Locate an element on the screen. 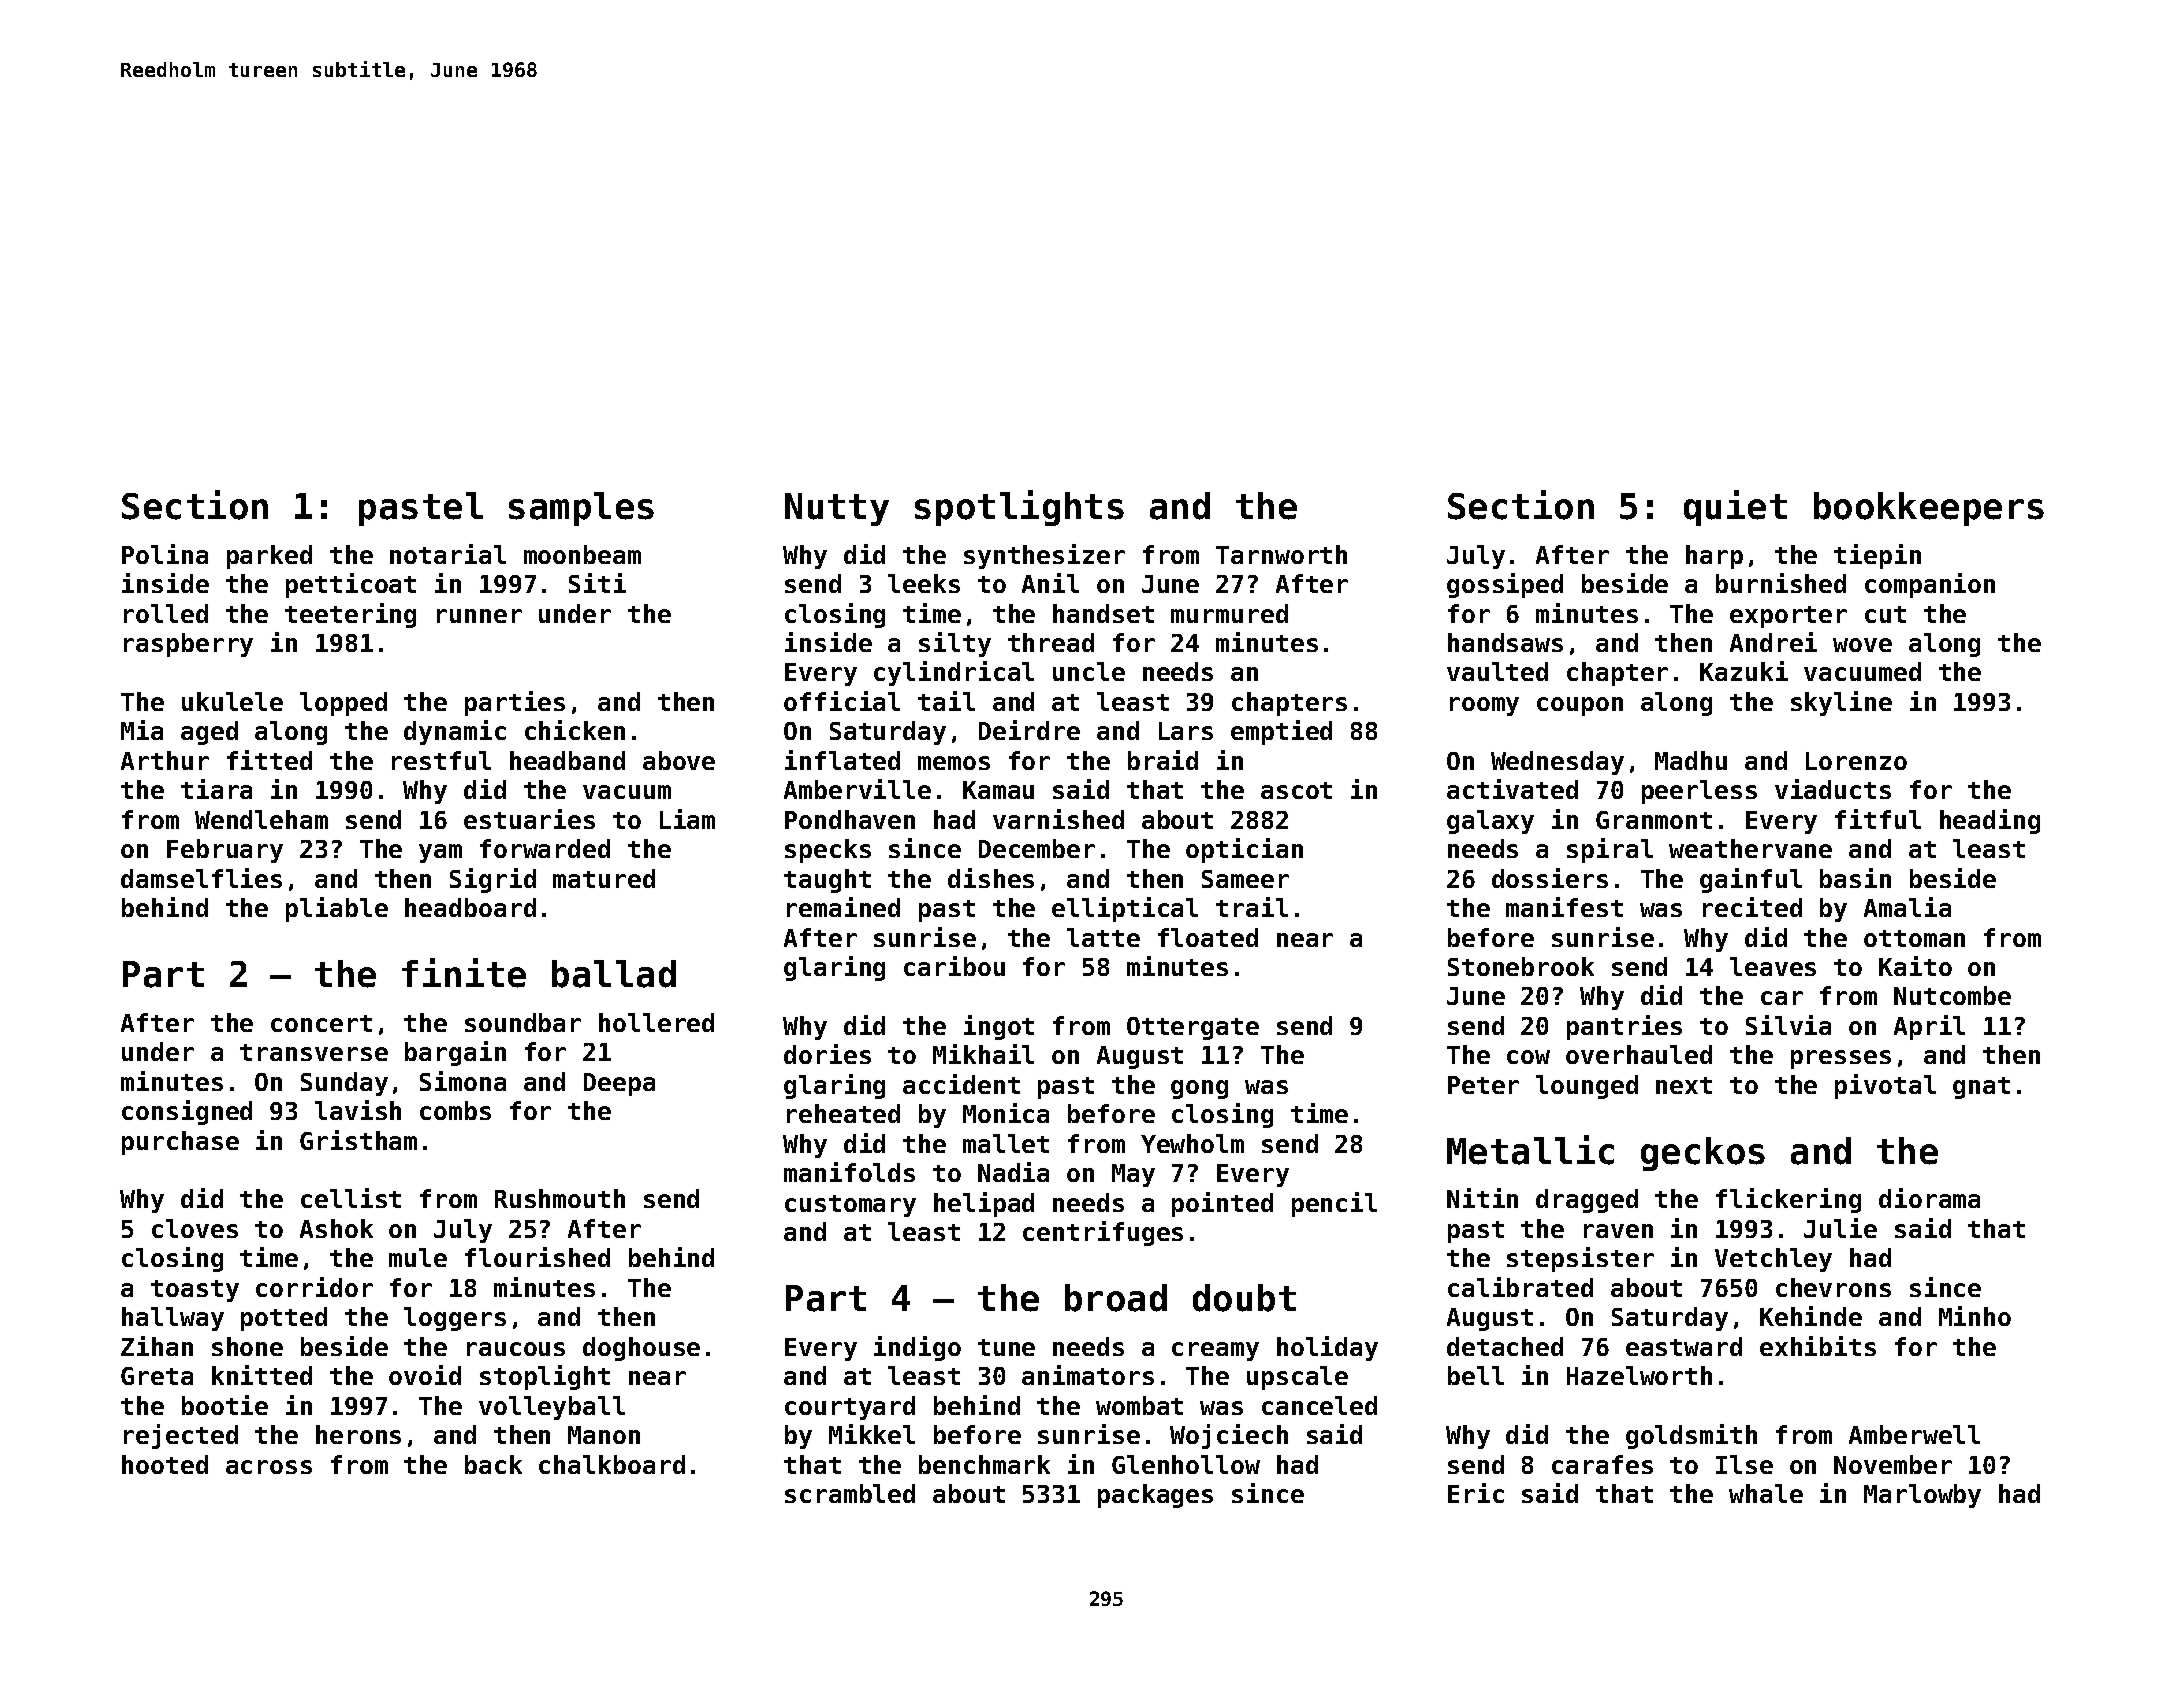  customary is located at coordinates (850, 1206).
